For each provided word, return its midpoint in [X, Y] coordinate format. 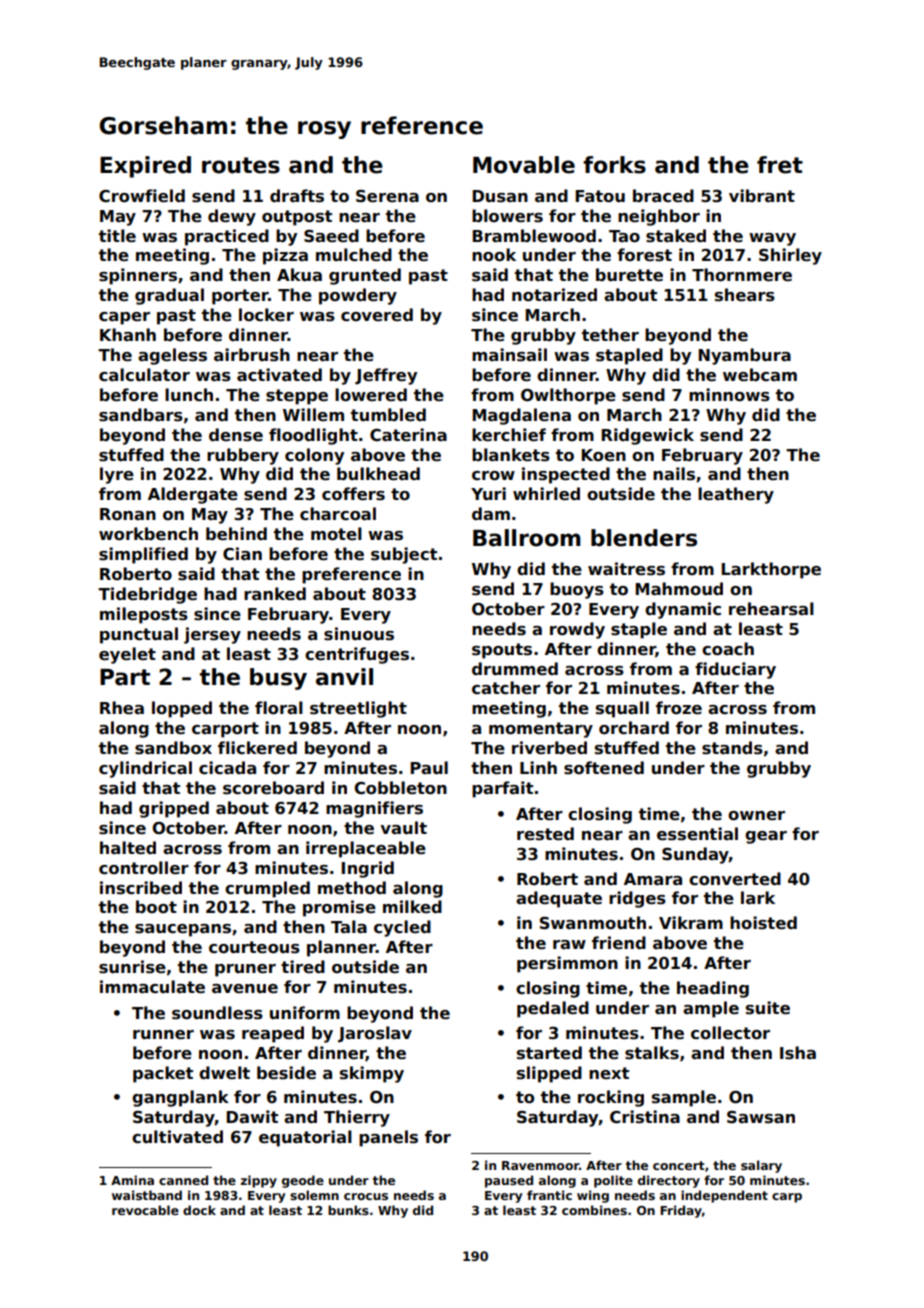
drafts [297, 196]
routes [241, 165]
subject [404, 555]
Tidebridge [147, 595]
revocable [145, 1210]
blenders [644, 538]
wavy [772, 239]
